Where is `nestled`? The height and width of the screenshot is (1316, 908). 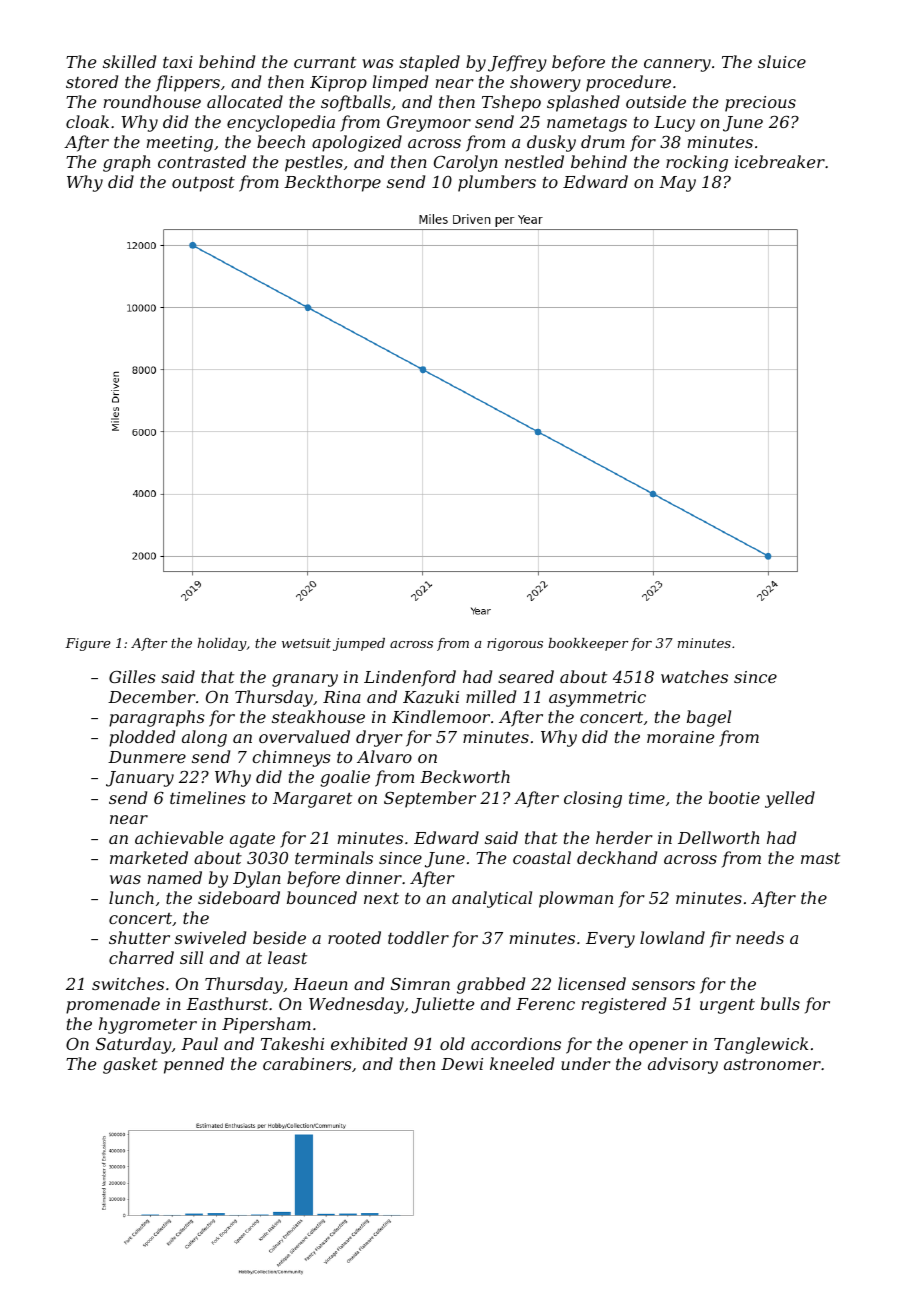
nestled is located at coordinates (534, 161).
